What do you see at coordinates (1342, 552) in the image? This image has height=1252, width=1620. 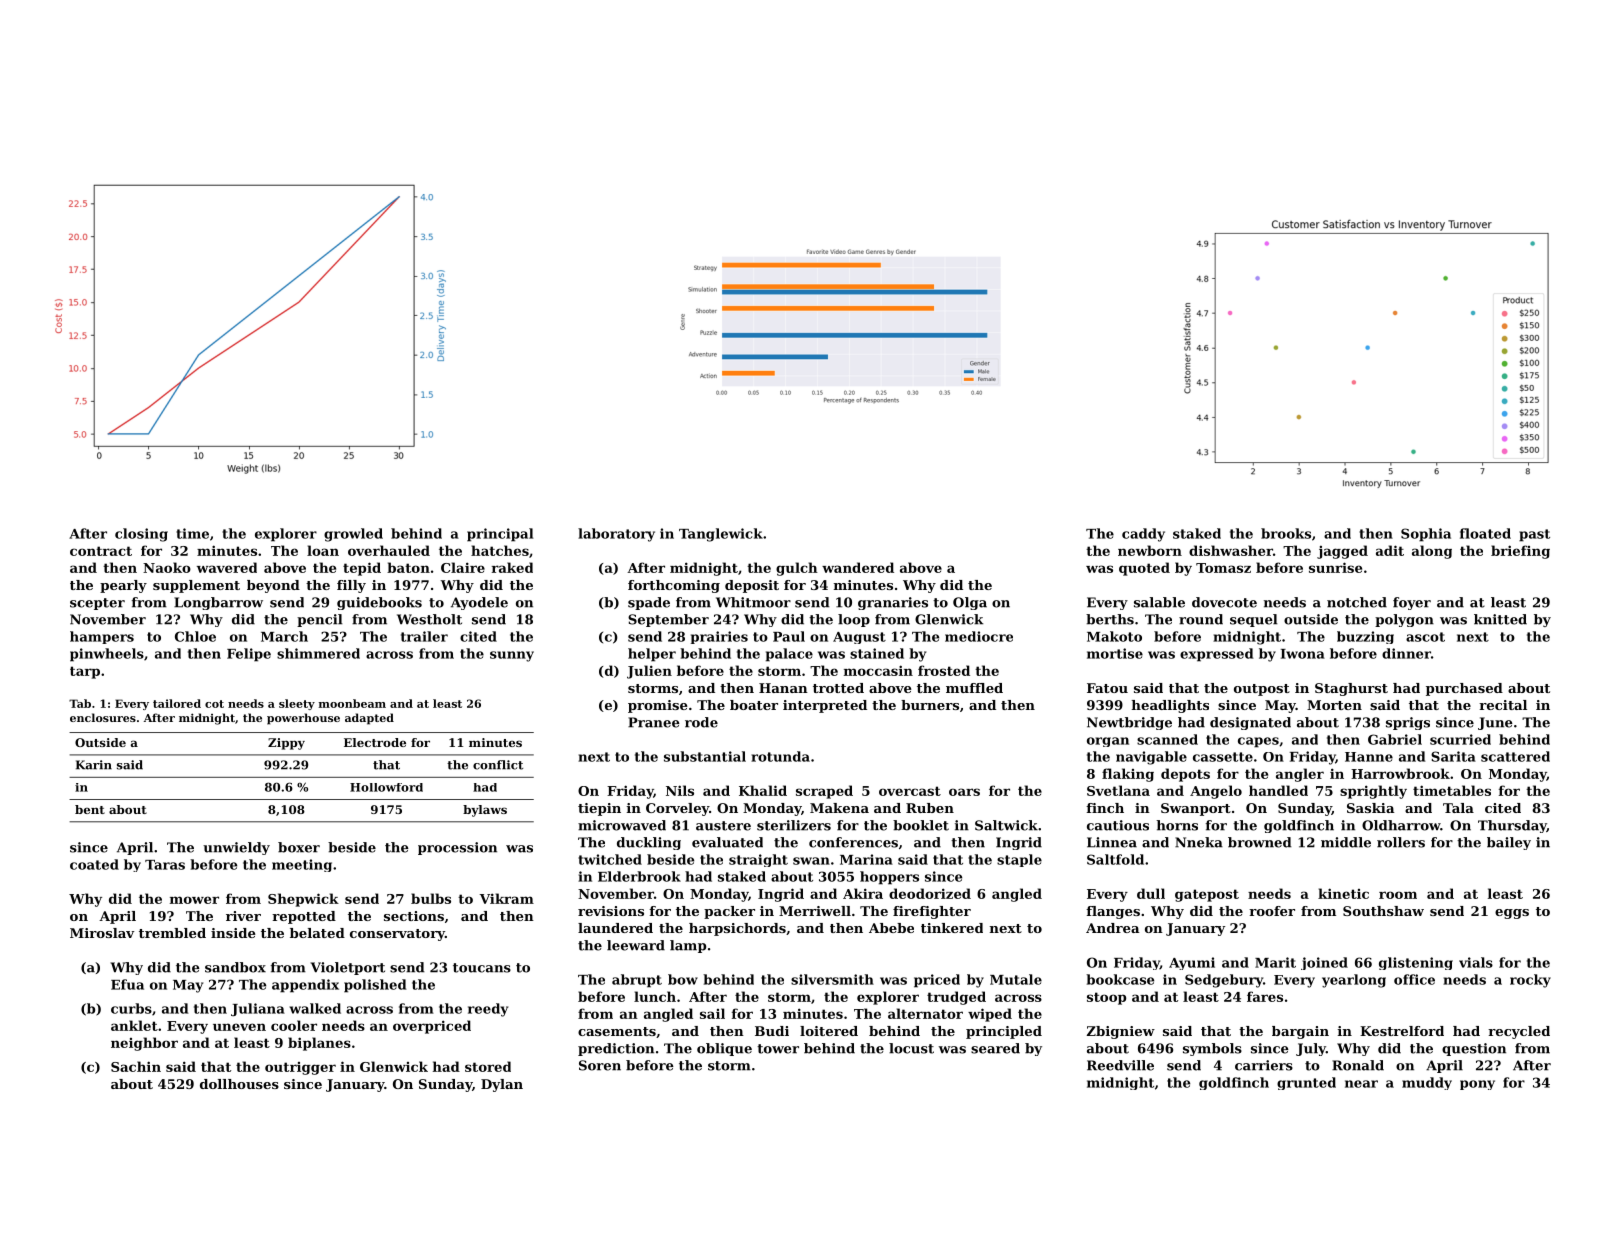 I see `jagged` at bounding box center [1342, 552].
